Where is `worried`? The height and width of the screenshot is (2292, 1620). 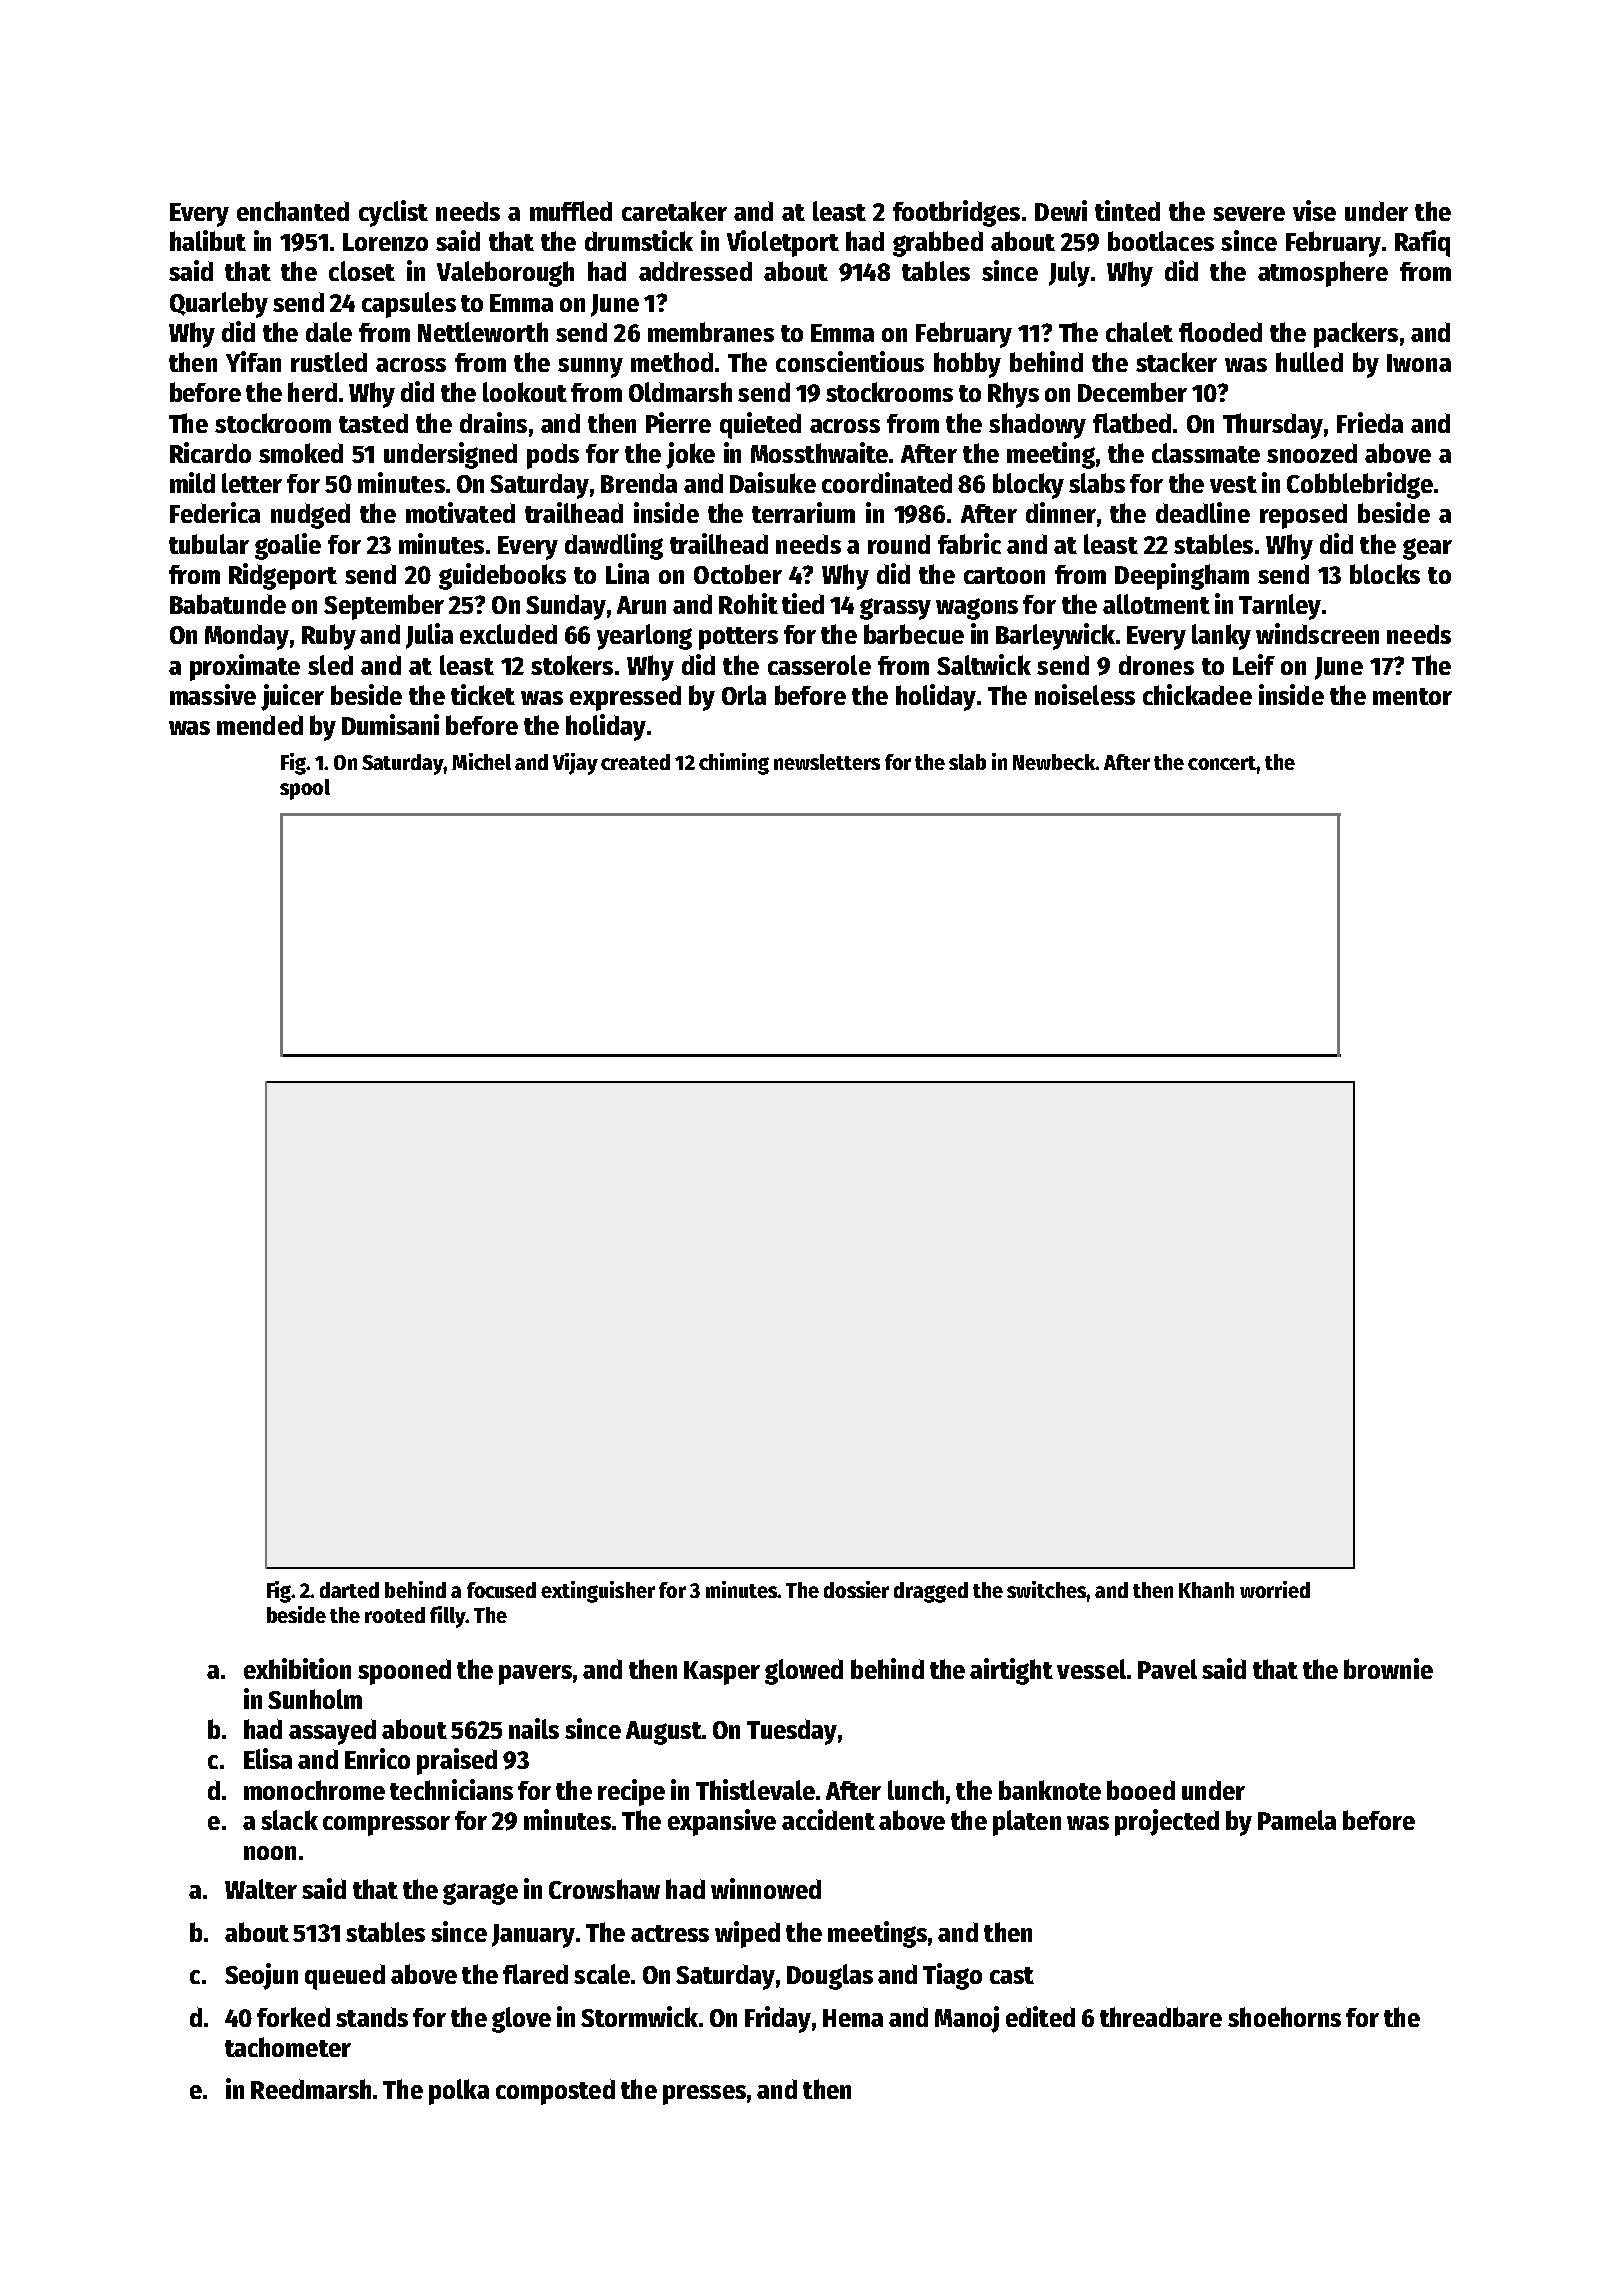 worried is located at coordinates (1275, 1589).
